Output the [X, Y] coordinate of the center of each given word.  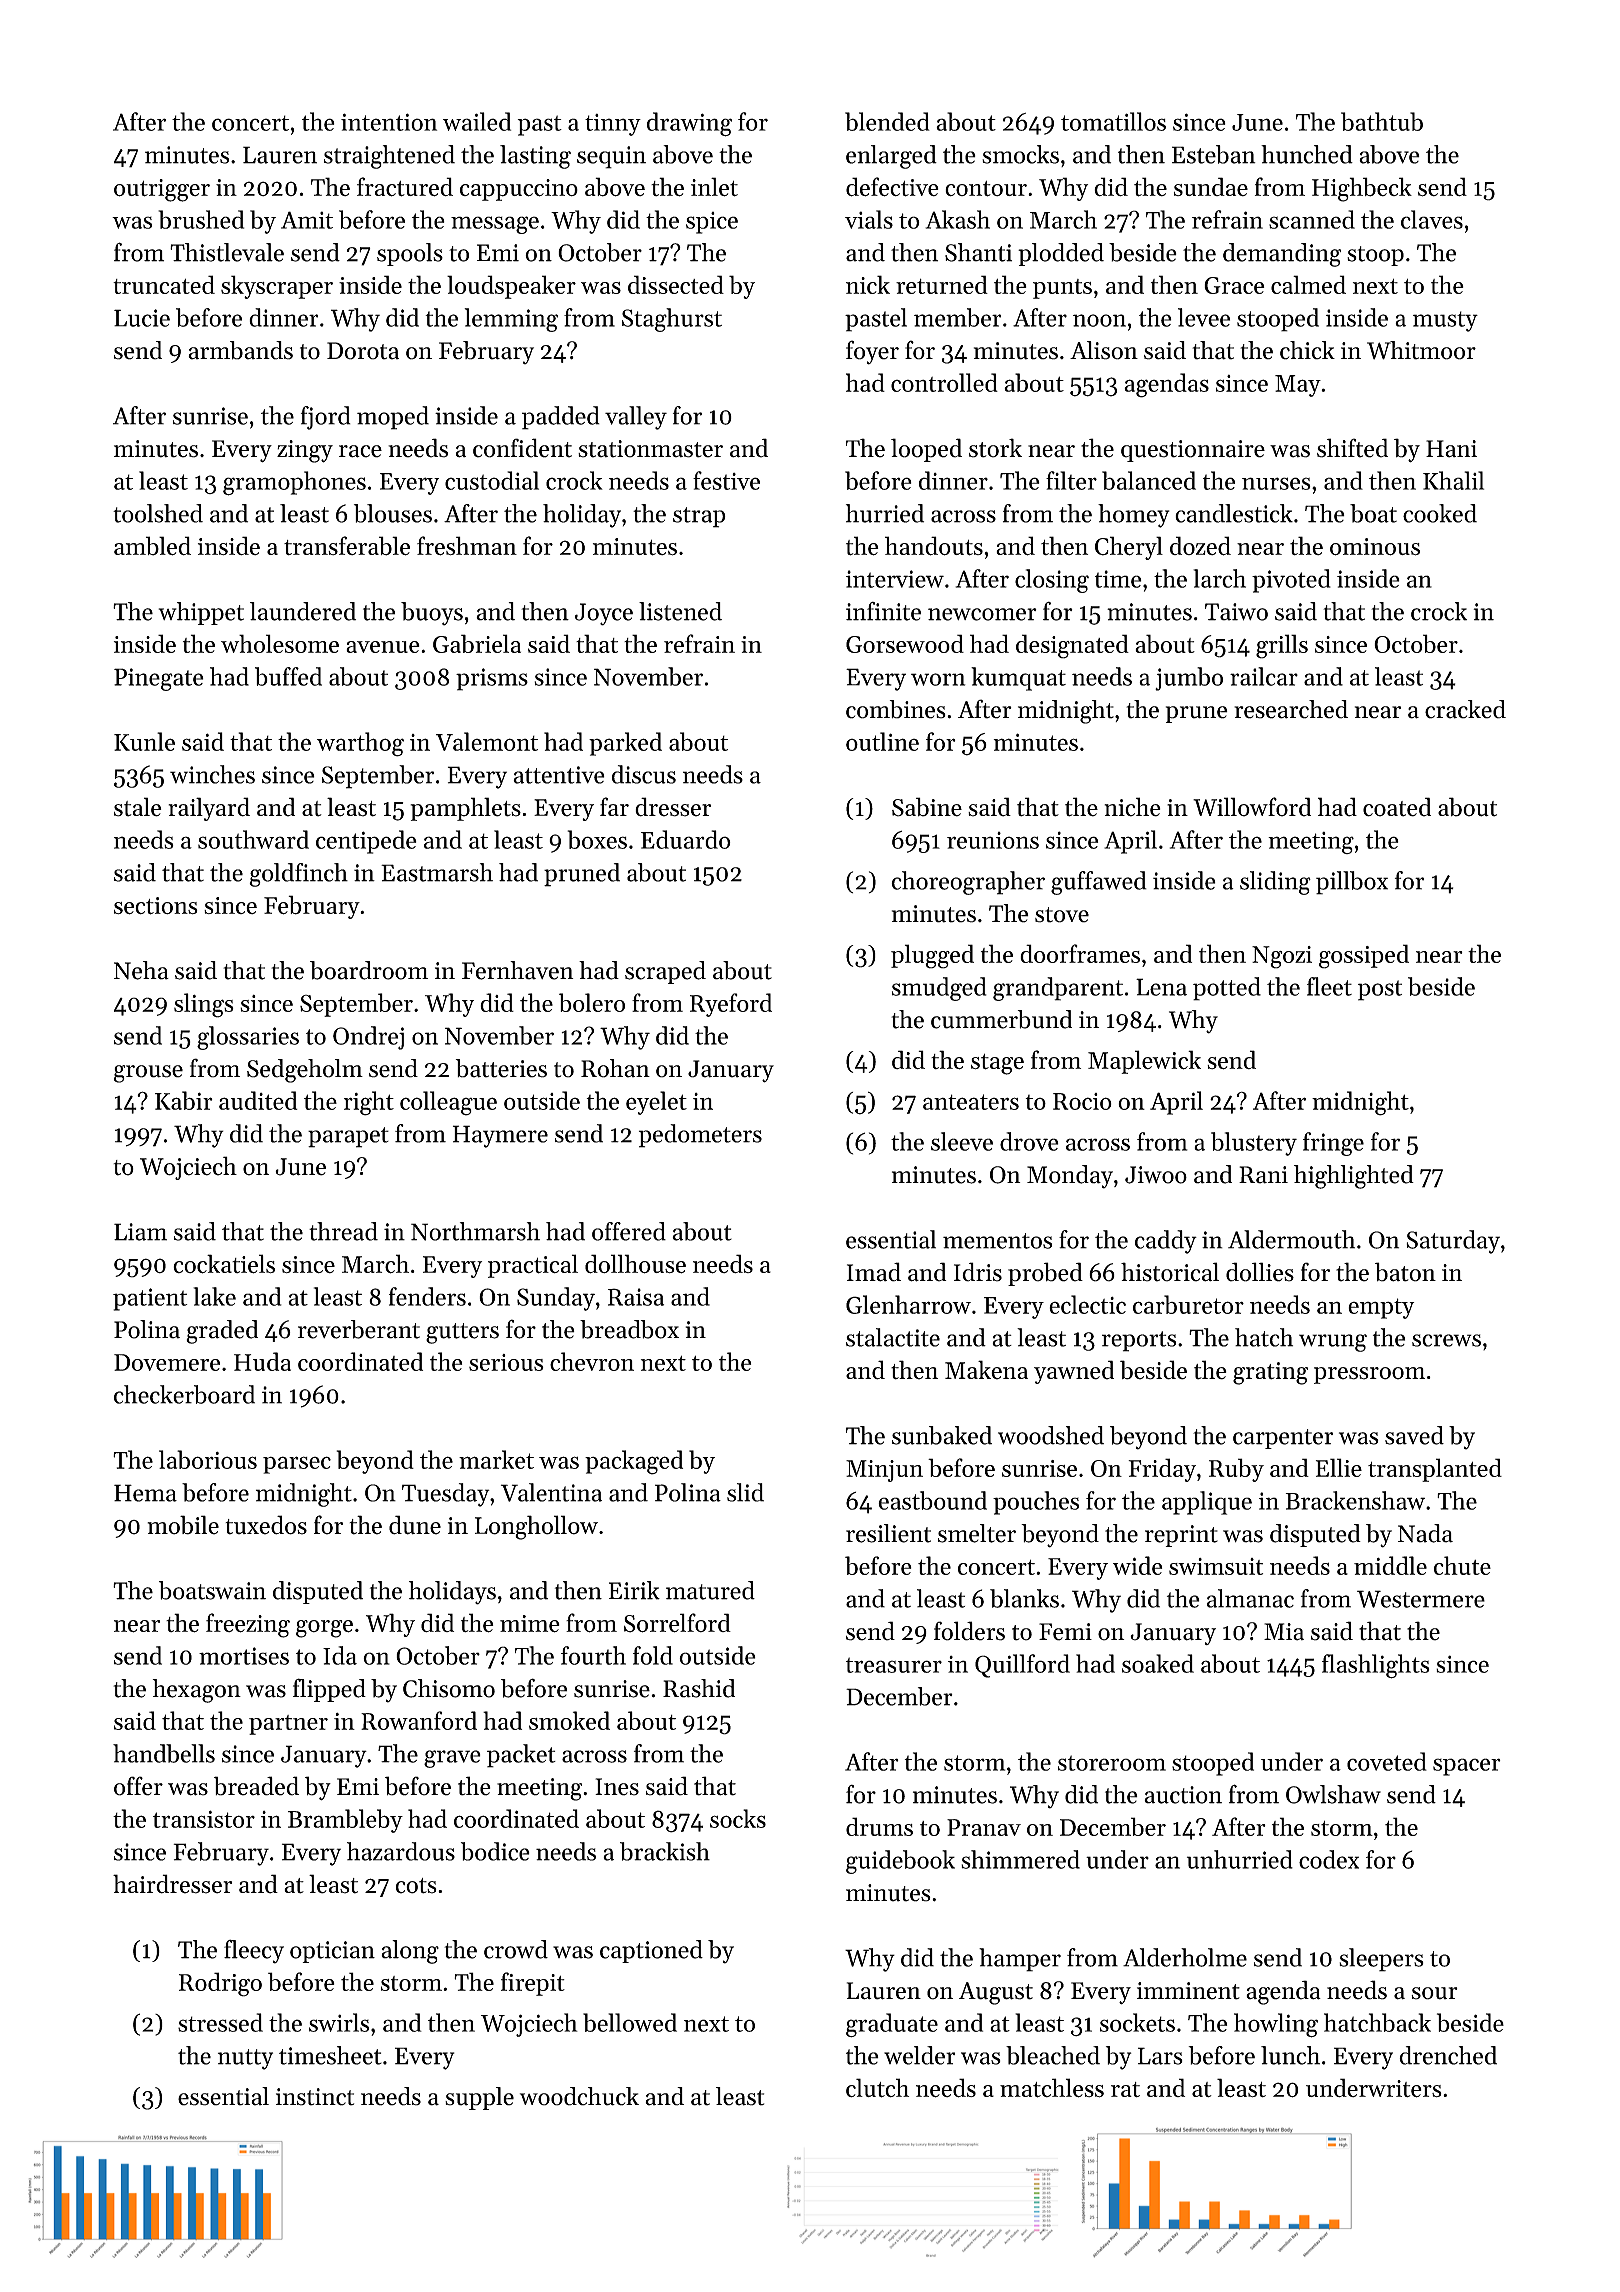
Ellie [1339, 1467]
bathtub [1382, 121]
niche [1132, 807]
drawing [689, 124]
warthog [360, 744]
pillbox [1352, 883]
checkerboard [184, 1394]
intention [389, 122]
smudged [939, 989]
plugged [932, 956]
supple [479, 2098]
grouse [148, 1074]
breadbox [629, 1329]
